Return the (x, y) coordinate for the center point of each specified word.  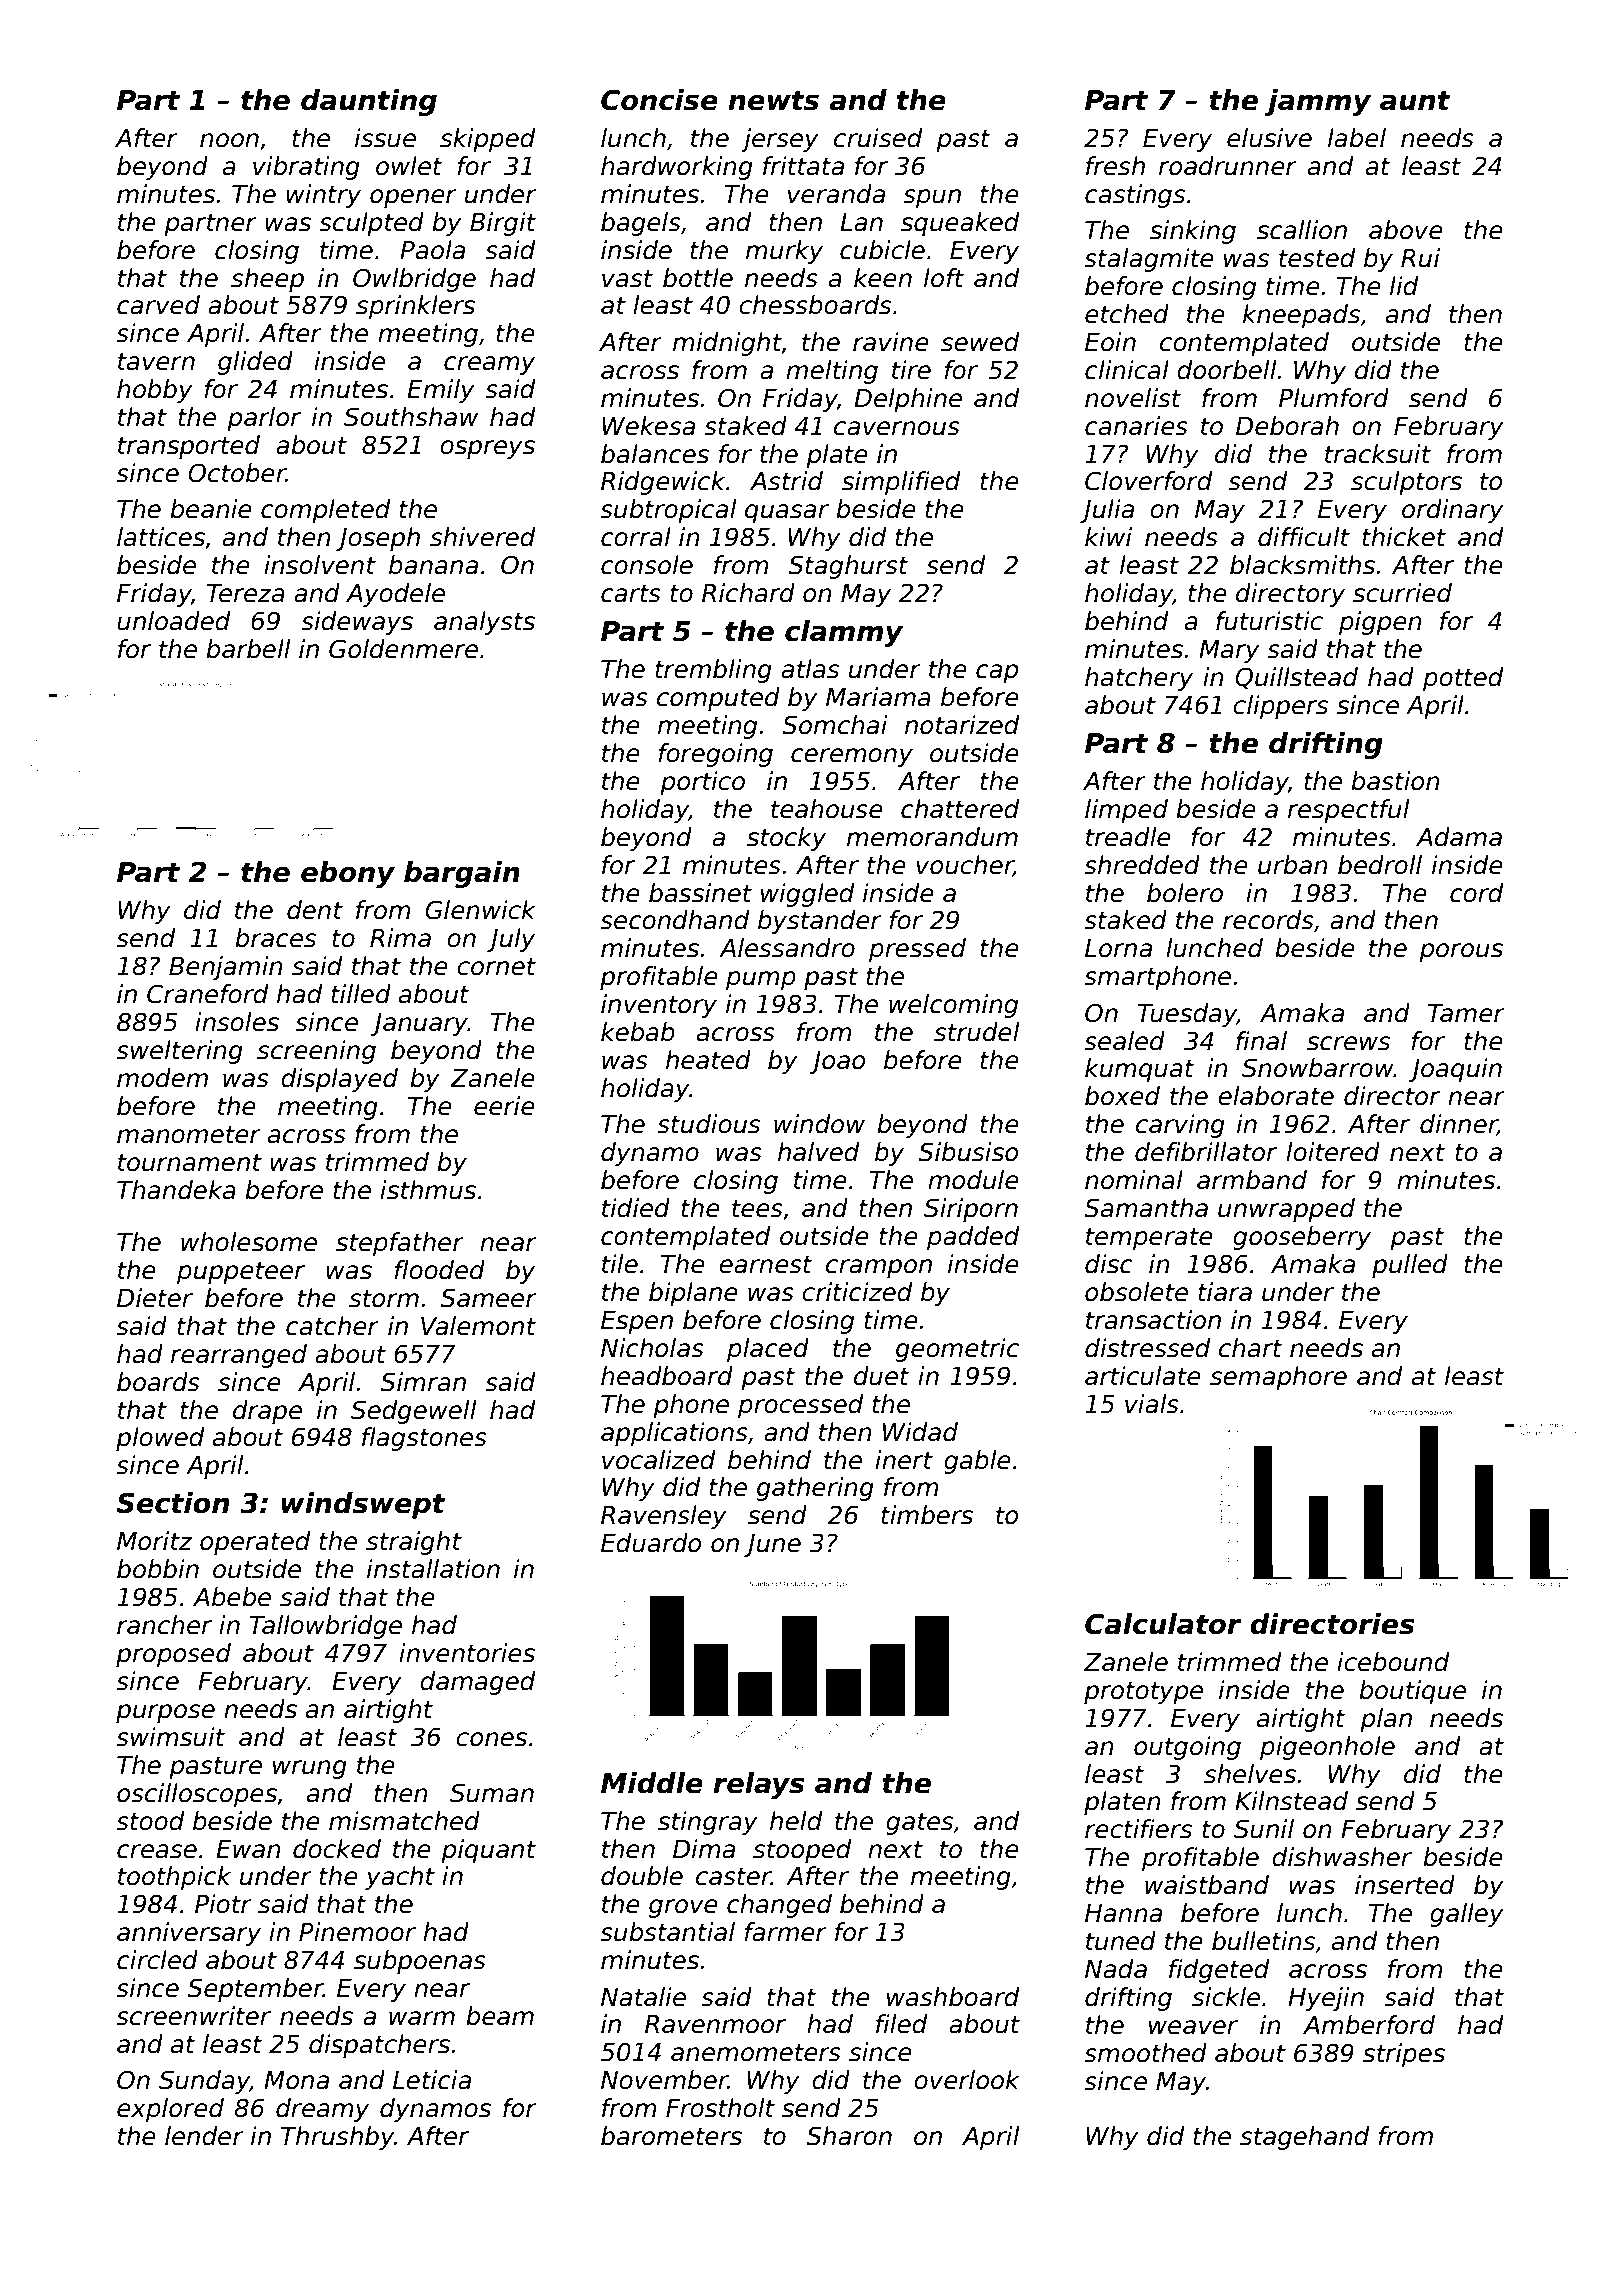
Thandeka (176, 1190)
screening (316, 1052)
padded (973, 1238)
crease (157, 1851)
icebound (1393, 1662)
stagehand (1305, 2138)
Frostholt (720, 2108)
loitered (1333, 1152)
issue (385, 138)
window (819, 1124)
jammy (1318, 102)
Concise (659, 100)
